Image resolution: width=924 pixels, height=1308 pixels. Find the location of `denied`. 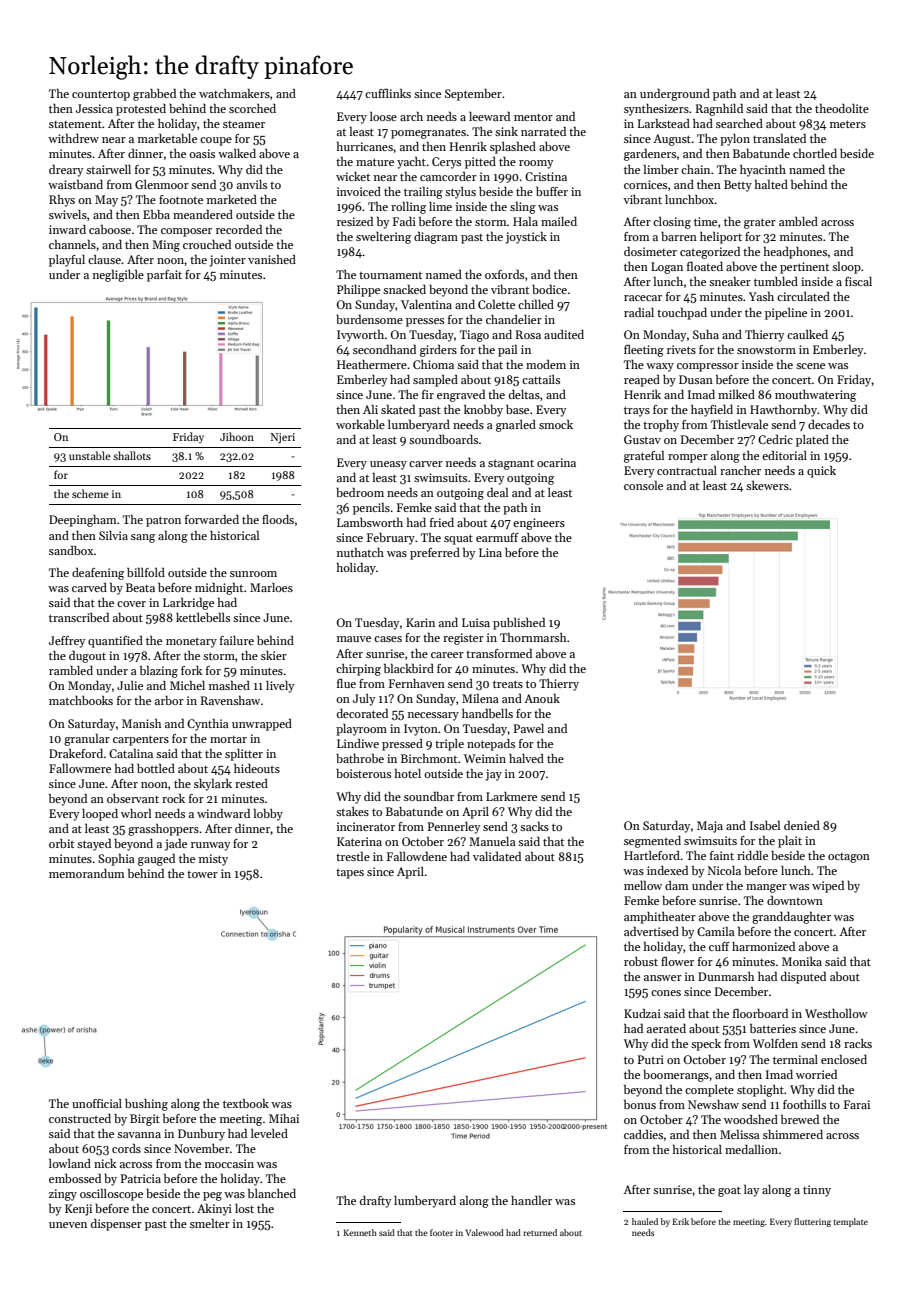

denied is located at coordinates (802, 825).
